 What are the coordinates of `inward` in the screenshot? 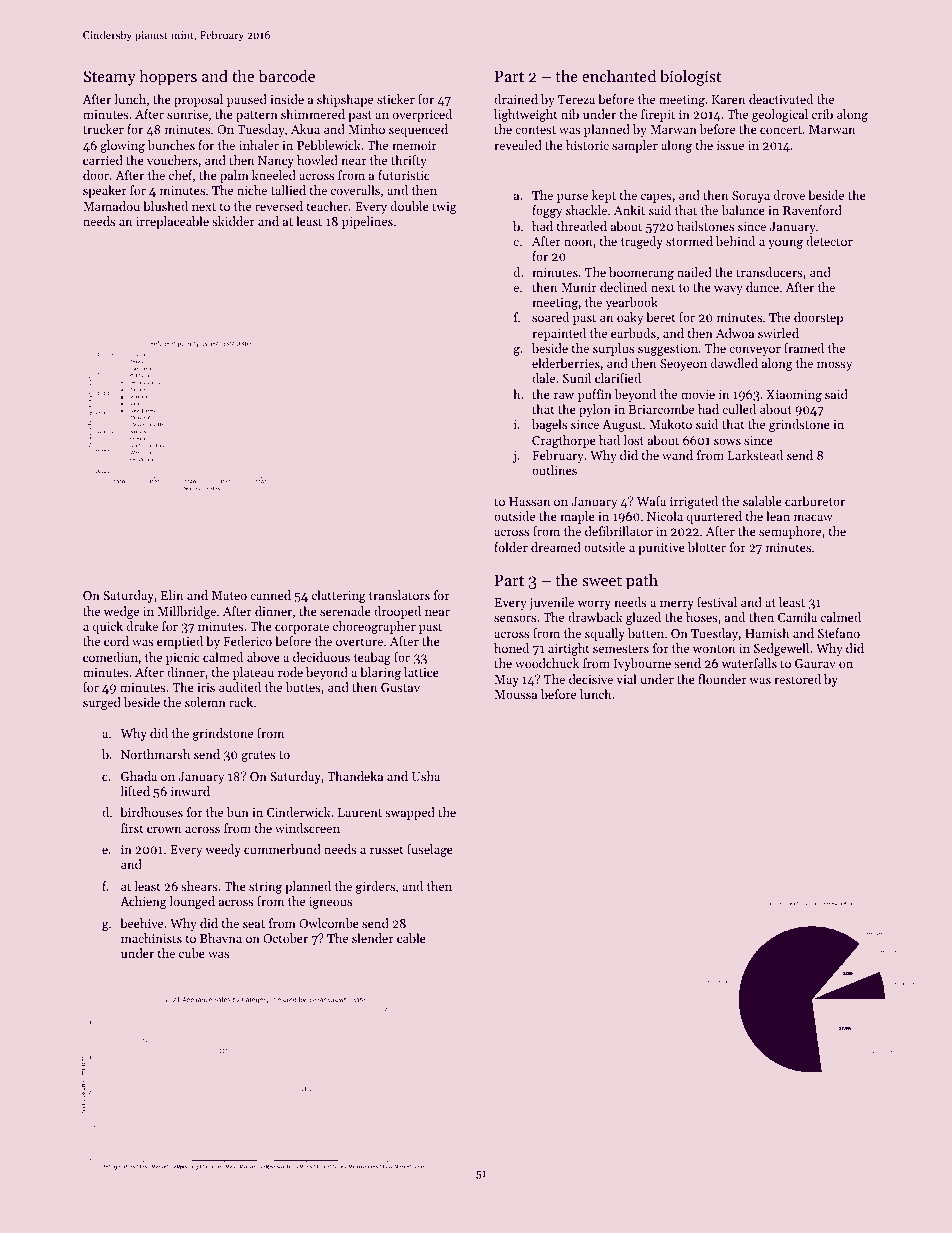 It's located at (190, 791).
